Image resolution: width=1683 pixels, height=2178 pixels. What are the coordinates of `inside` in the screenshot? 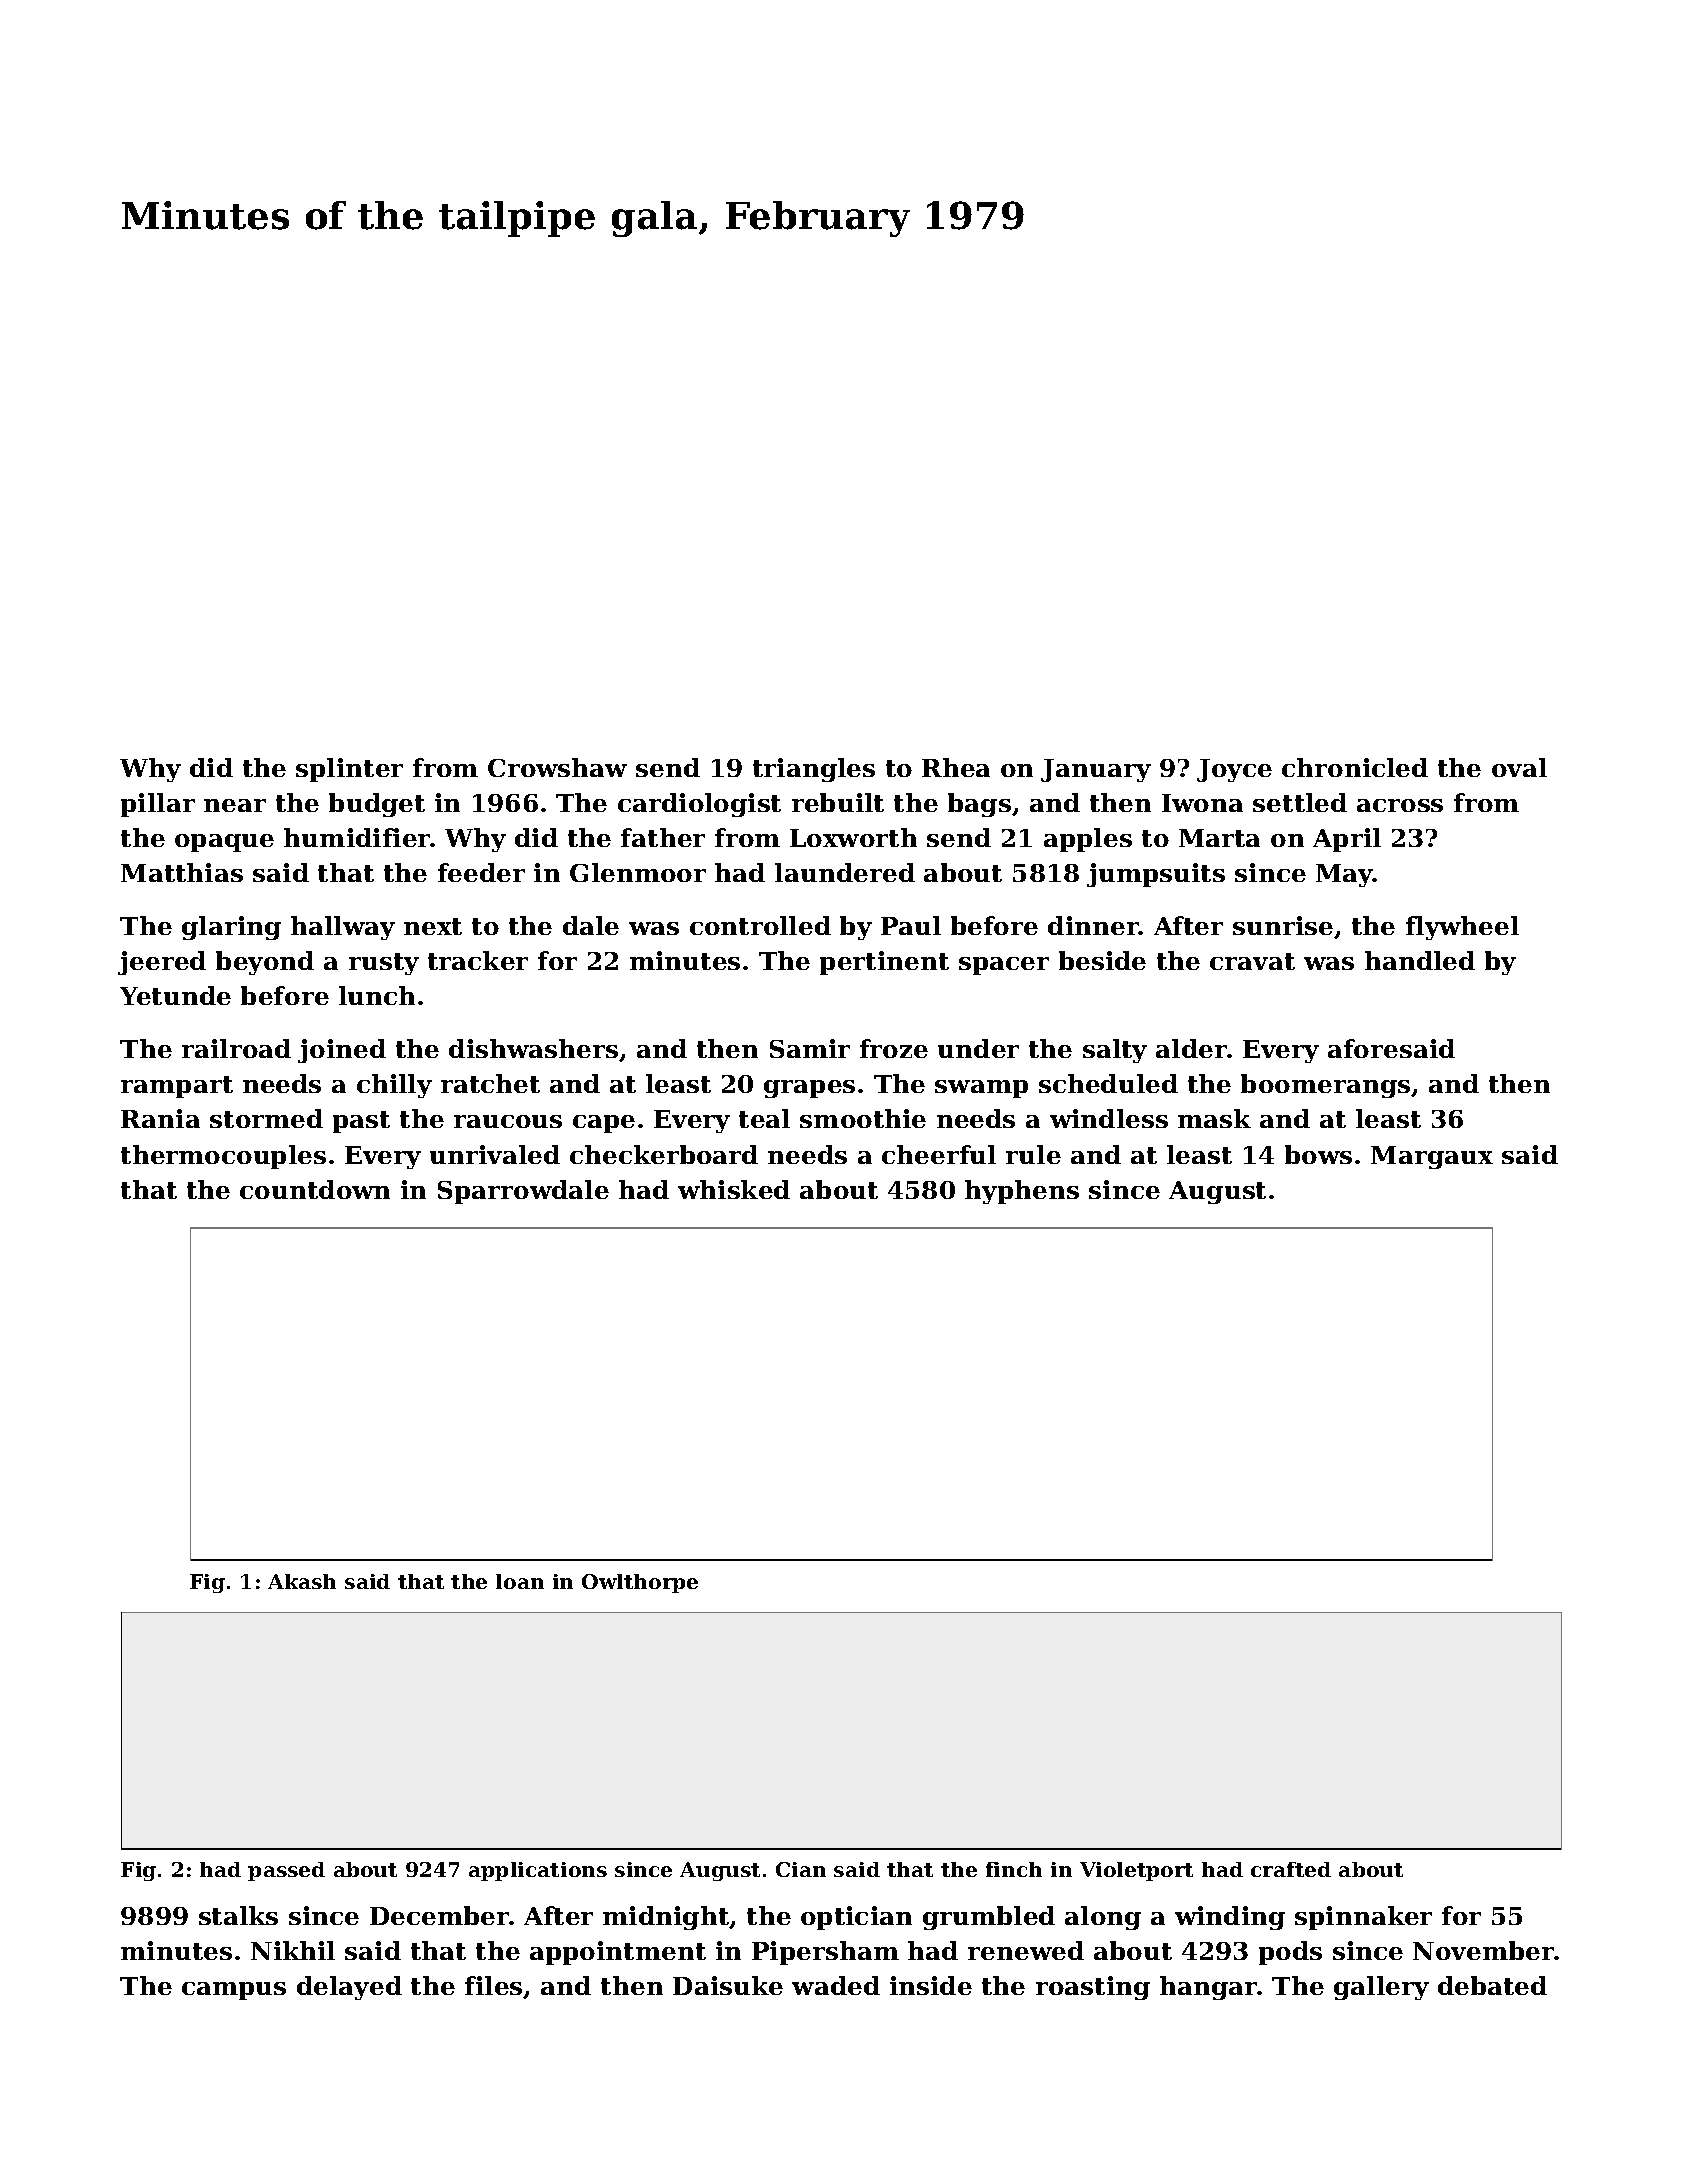 It's located at (931, 1985).
